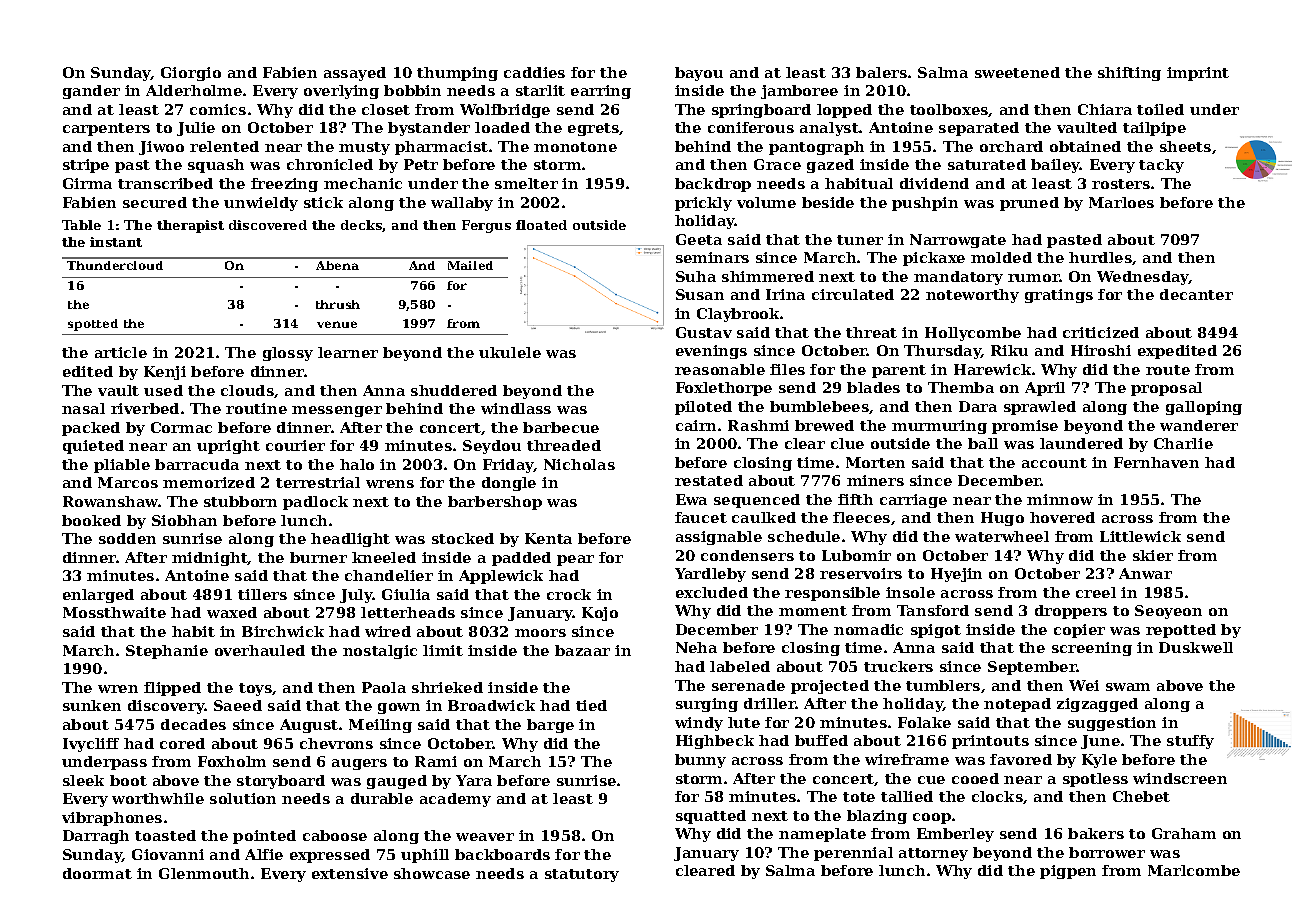 The height and width of the screenshot is (924, 1308). I want to click on clocks, so click(997, 796).
